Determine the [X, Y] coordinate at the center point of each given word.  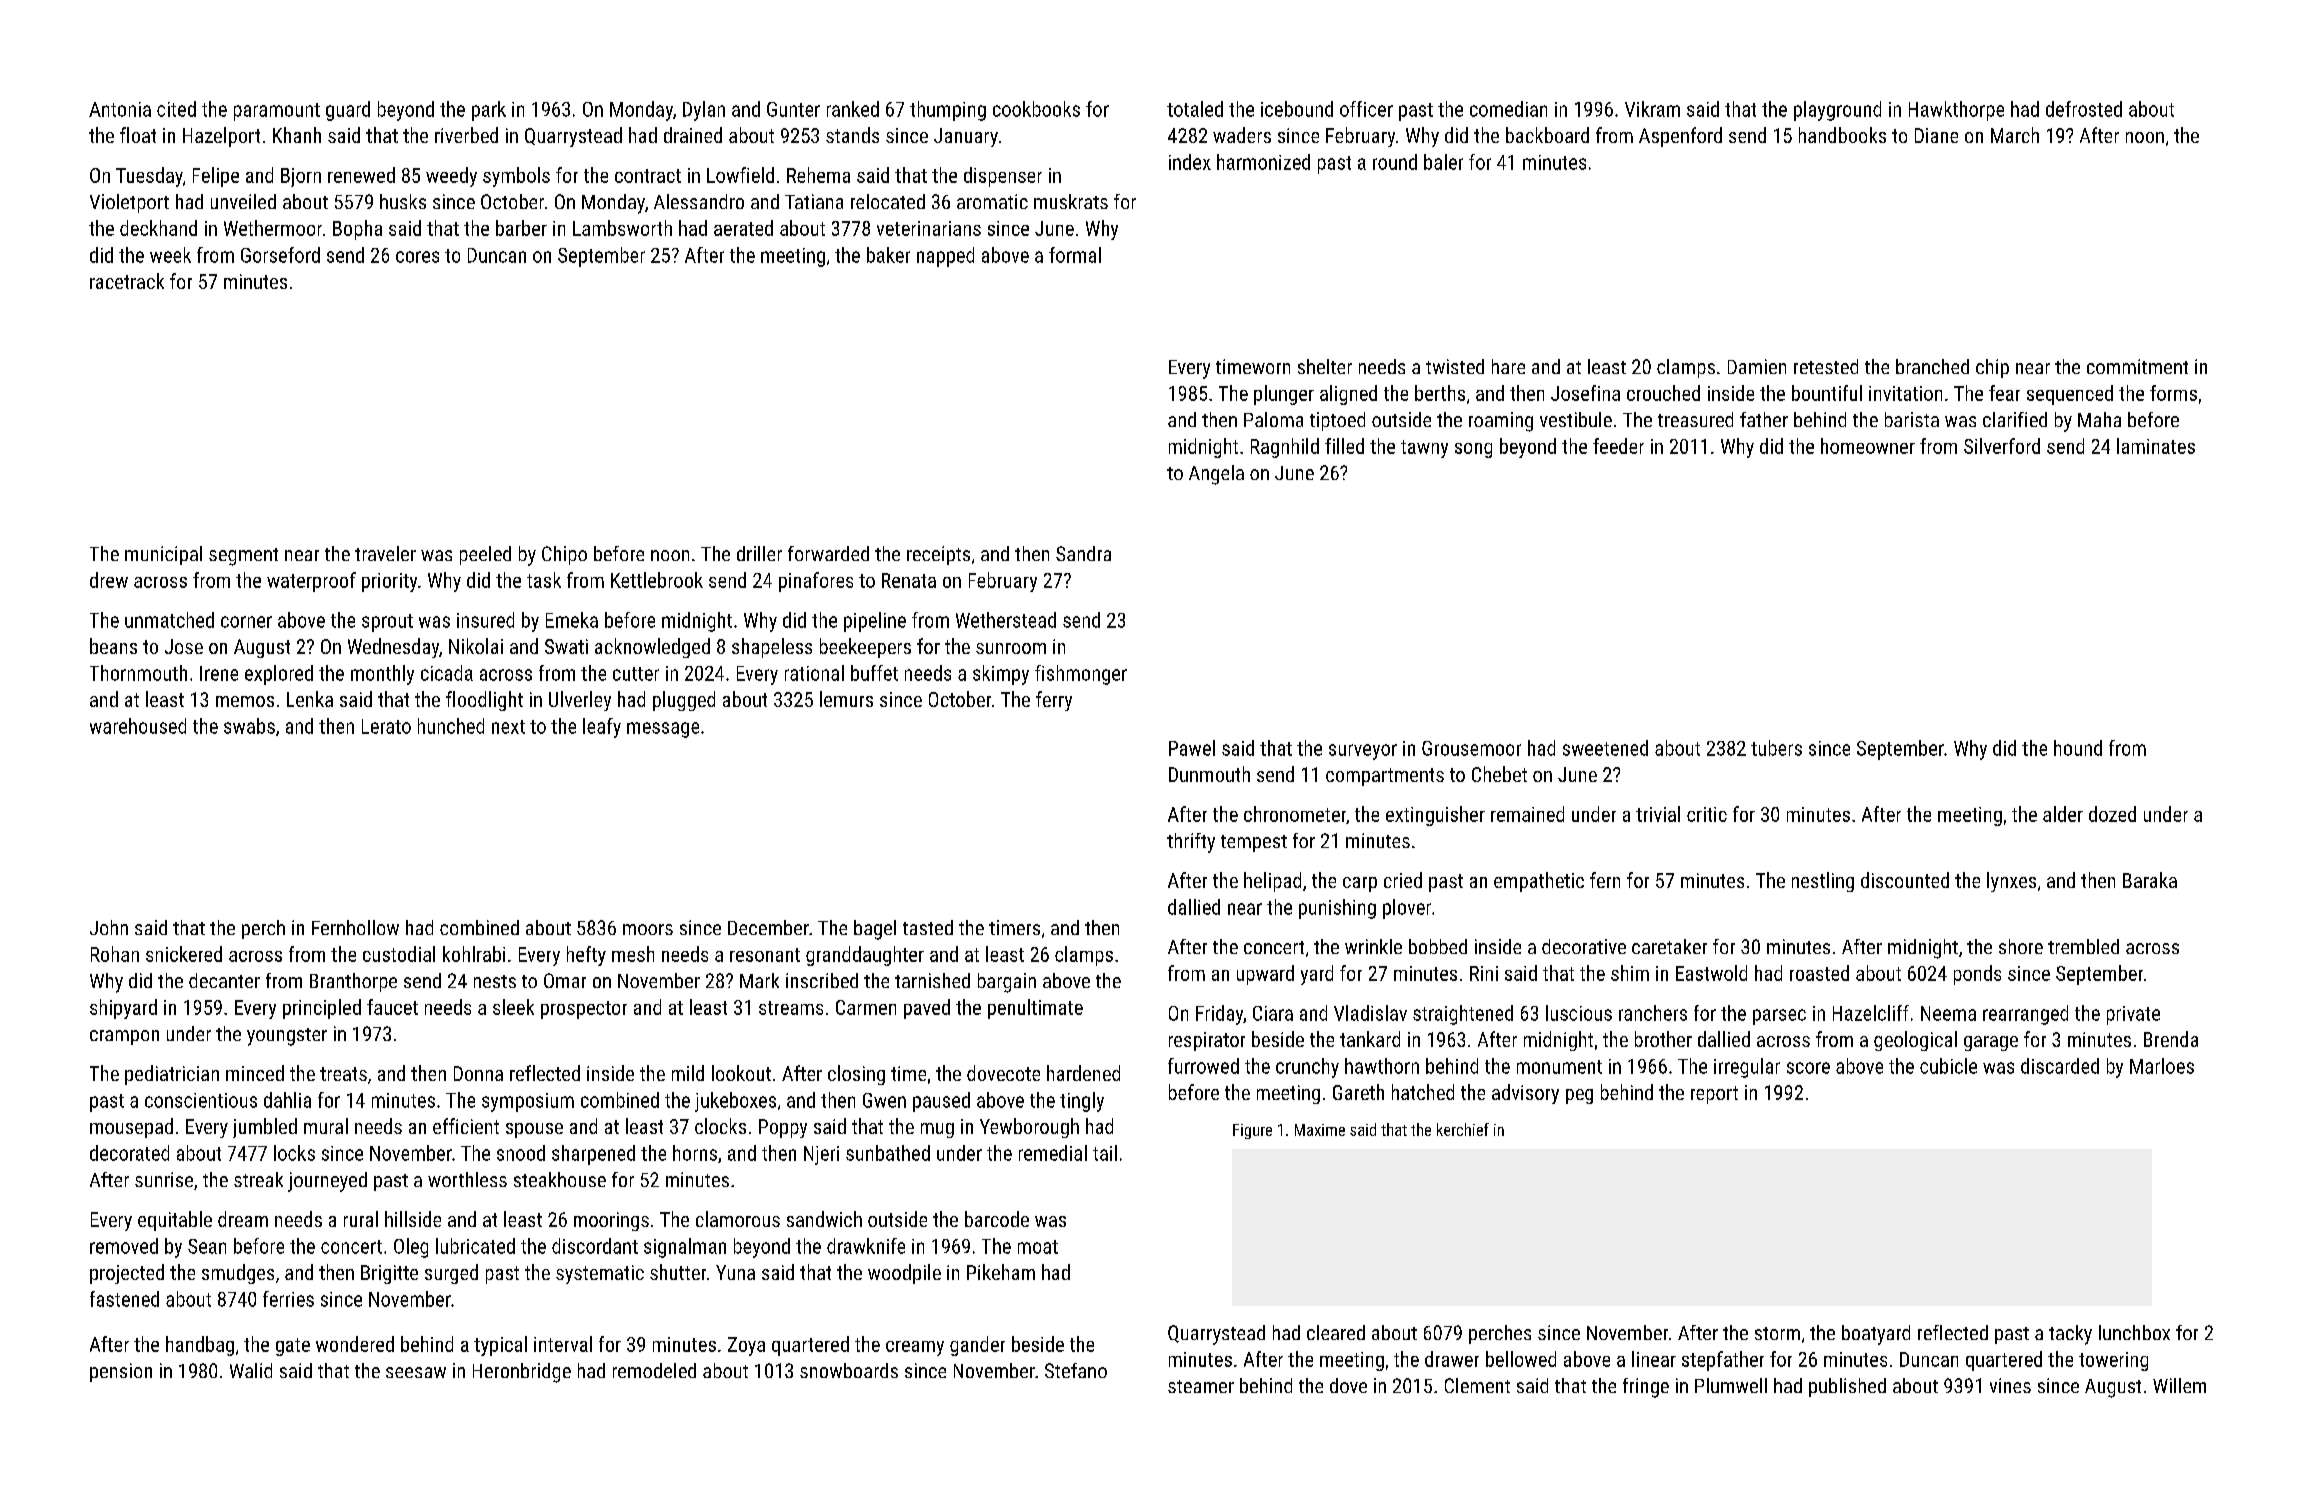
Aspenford [1680, 137]
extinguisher [1435, 816]
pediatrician [172, 1075]
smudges [238, 1274]
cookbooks [1036, 109]
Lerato [386, 726]
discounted [1905, 880]
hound [2078, 748]
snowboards [849, 1370]
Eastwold [1711, 973]
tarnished [932, 980]
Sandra [1083, 553]
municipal [163, 555]
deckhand [158, 228]
